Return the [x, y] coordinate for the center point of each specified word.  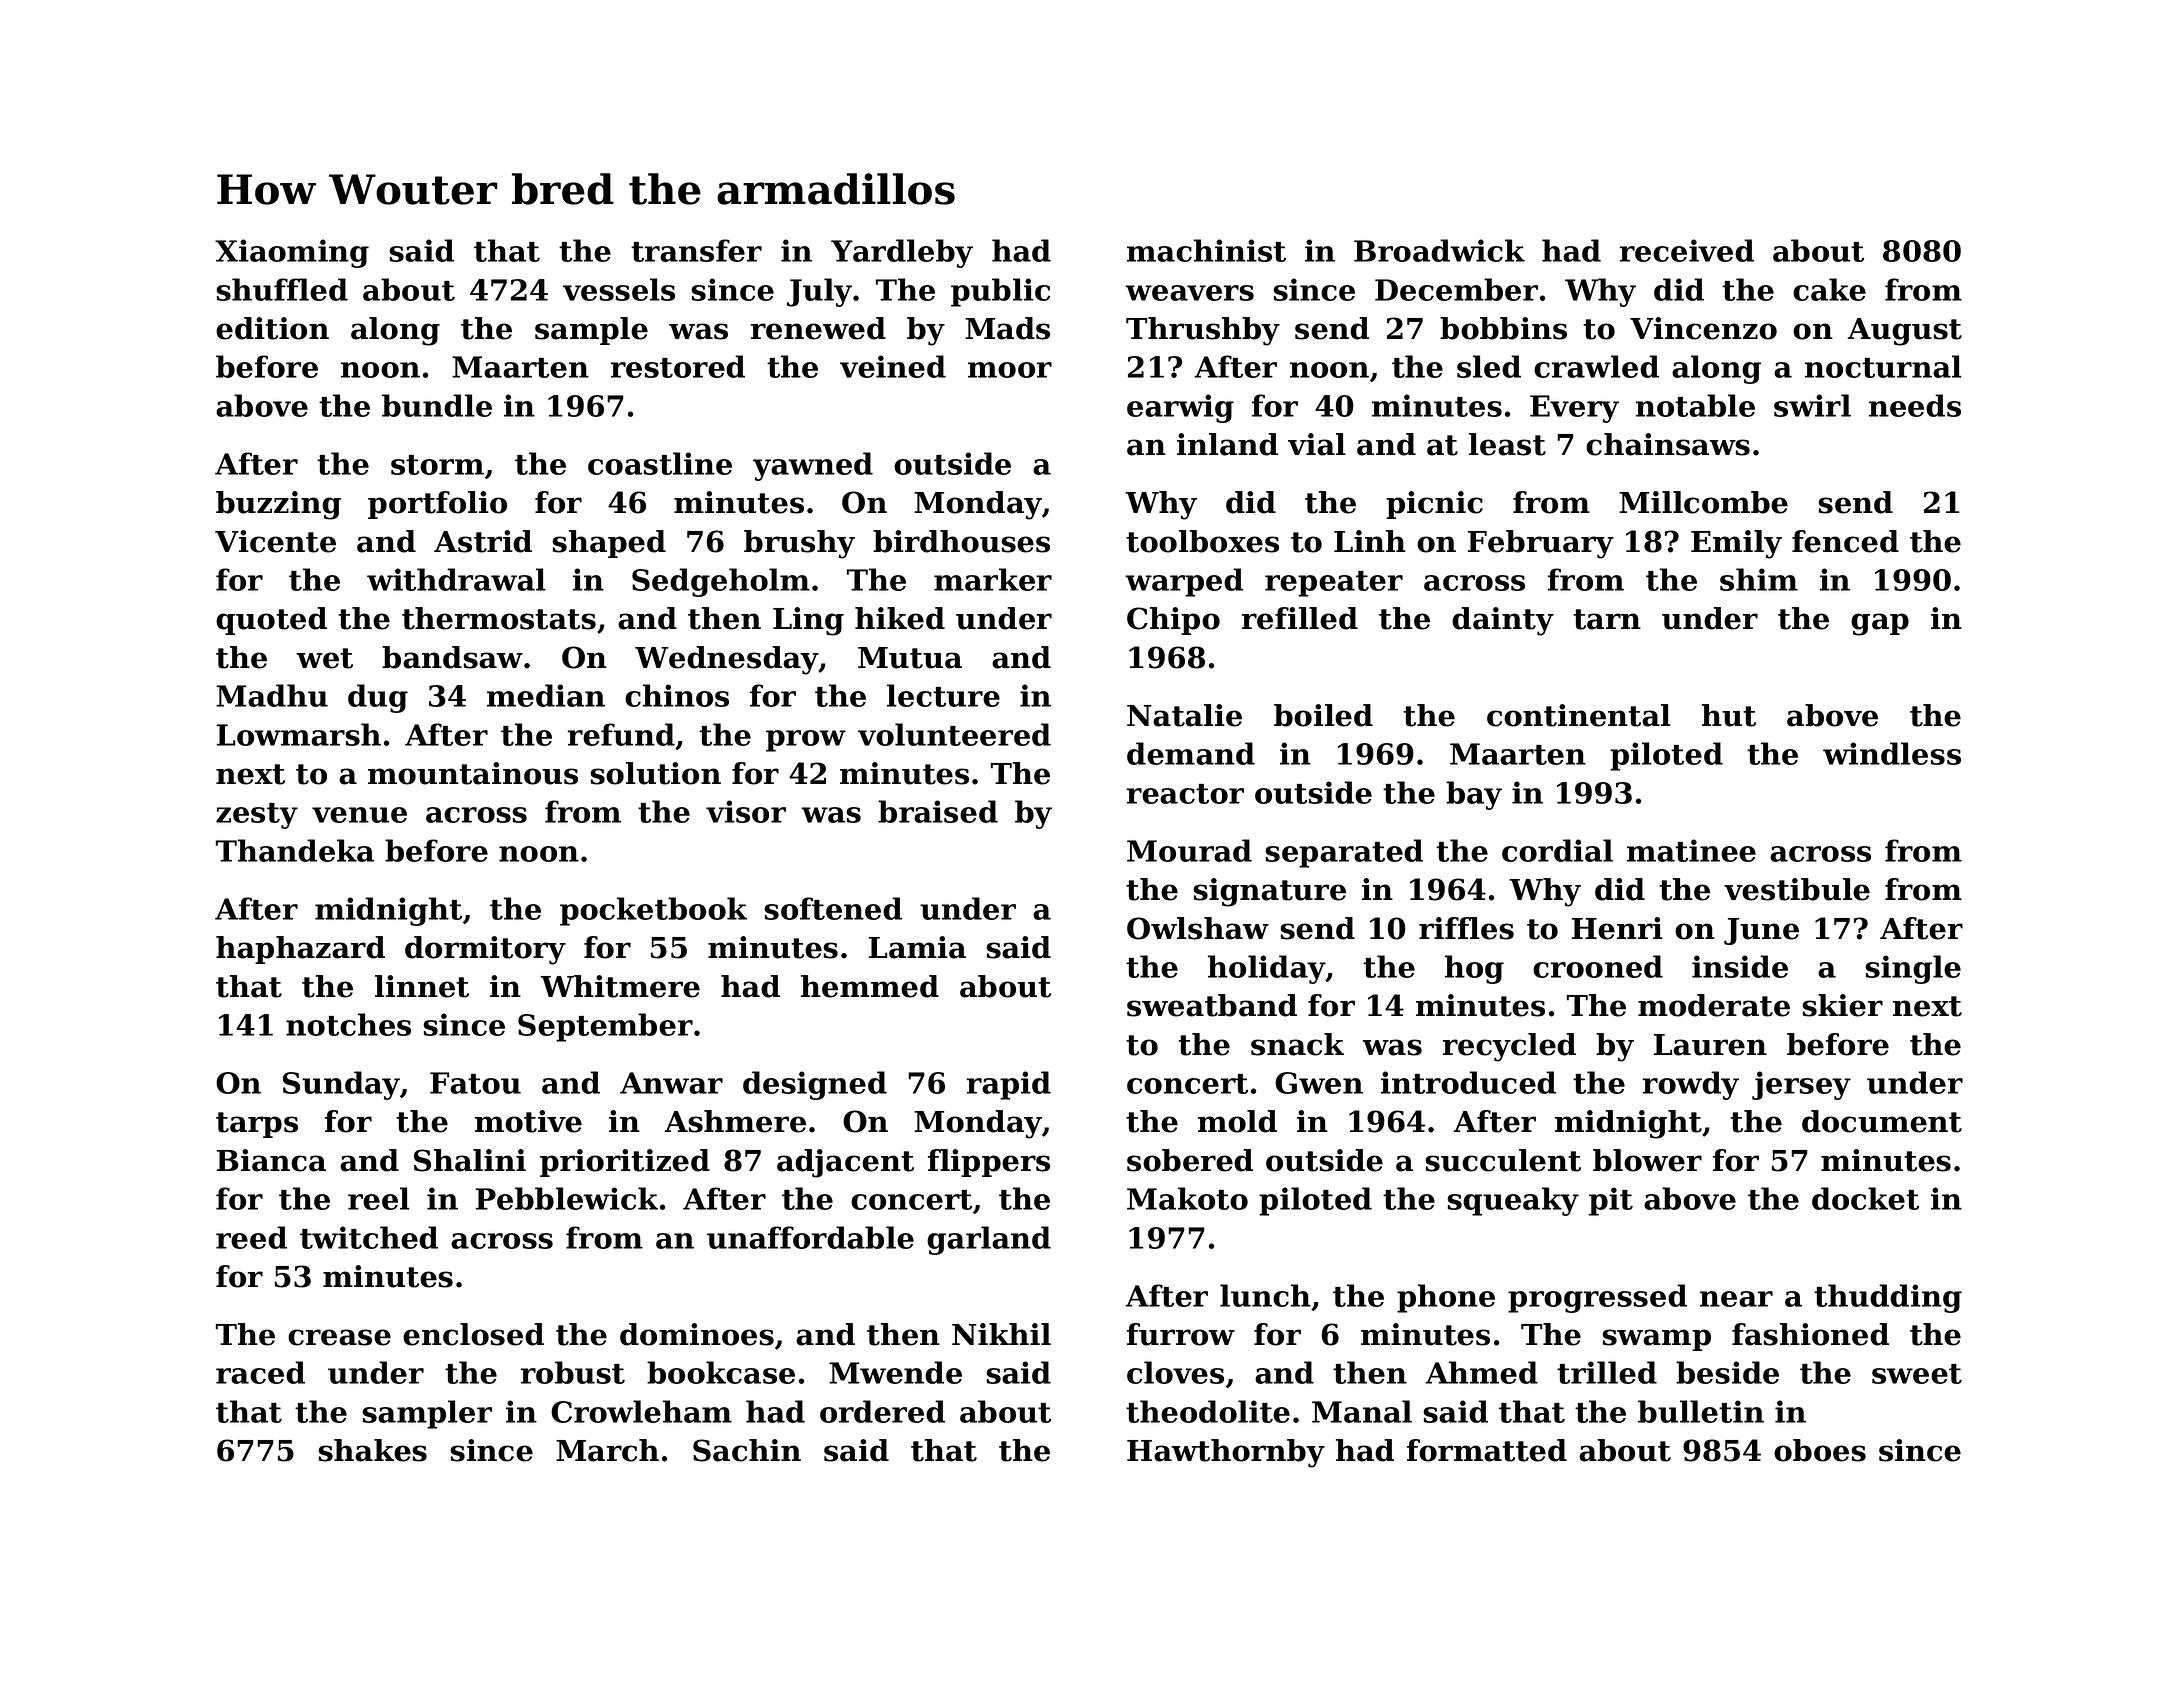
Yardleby [902, 253]
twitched [369, 1237]
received [1687, 250]
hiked [900, 618]
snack [1297, 1044]
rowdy [1691, 1085]
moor [1010, 370]
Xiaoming [292, 253]
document [1882, 1121]
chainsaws [1668, 444]
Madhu [272, 695]
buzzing [278, 505]
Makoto [1187, 1198]
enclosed [473, 1334]
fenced [1845, 541]
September [605, 1027]
